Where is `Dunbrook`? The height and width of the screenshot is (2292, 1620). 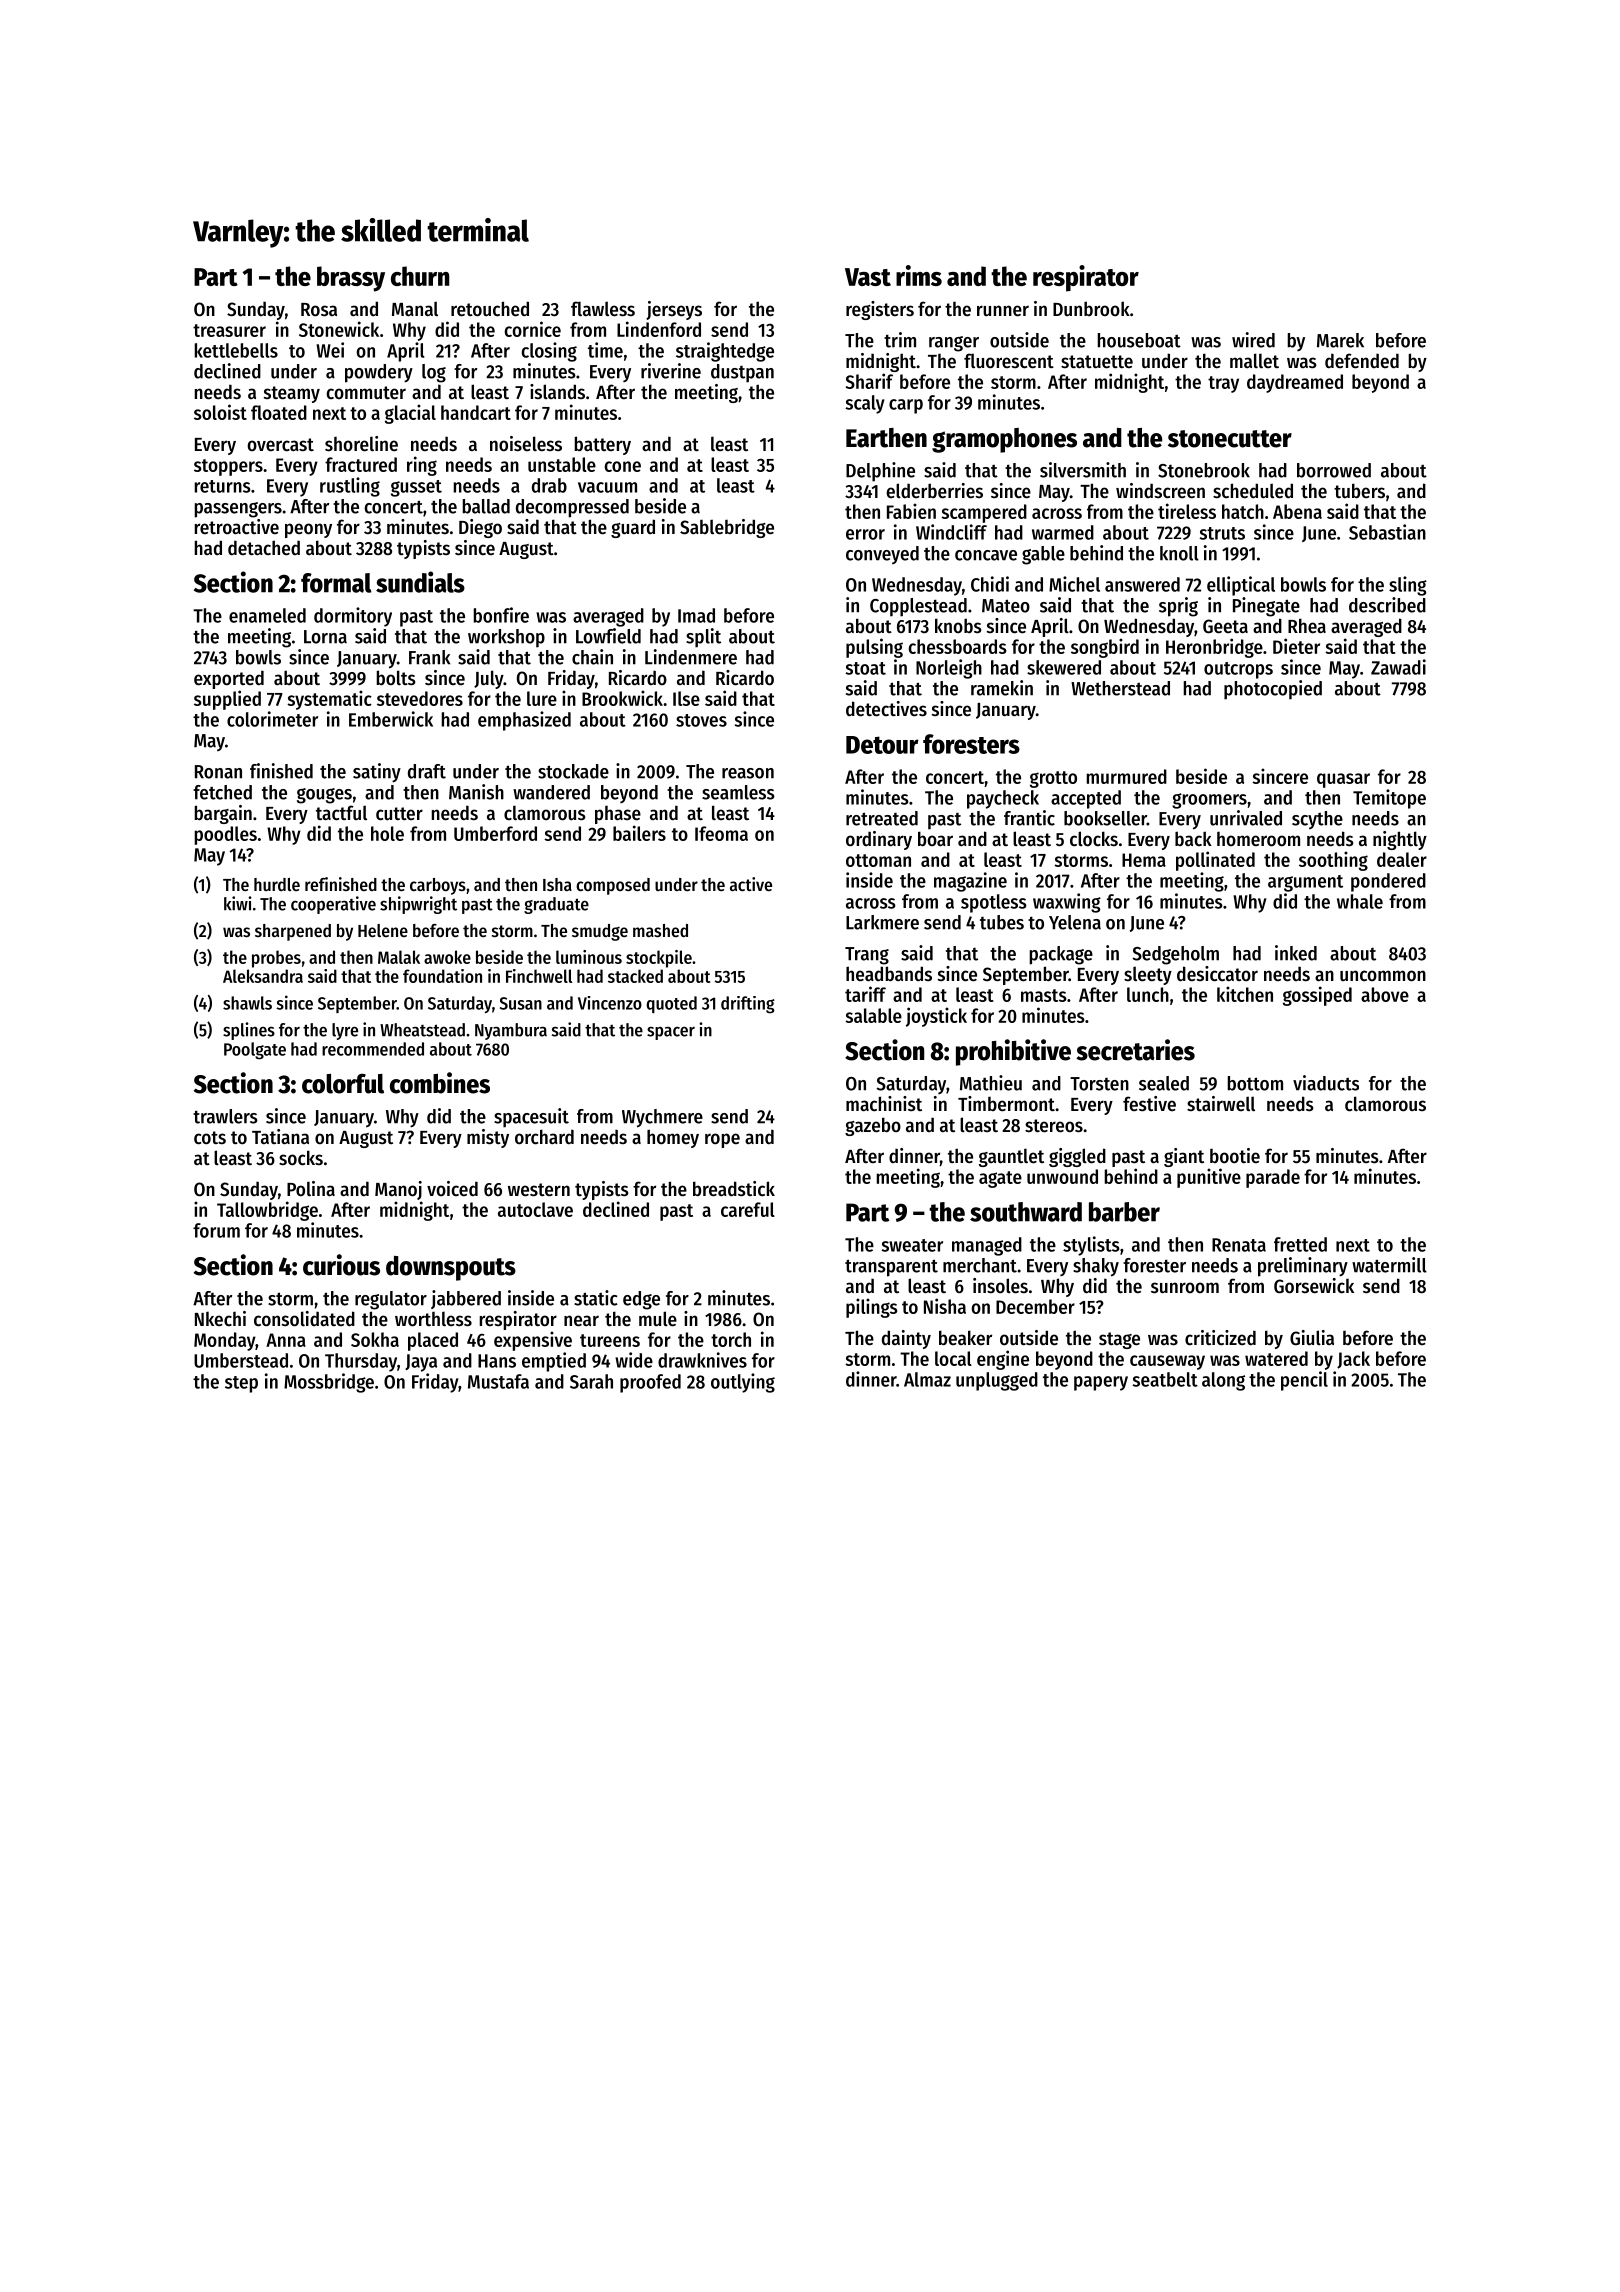
Dunbrook is located at coordinates (1091, 309).
